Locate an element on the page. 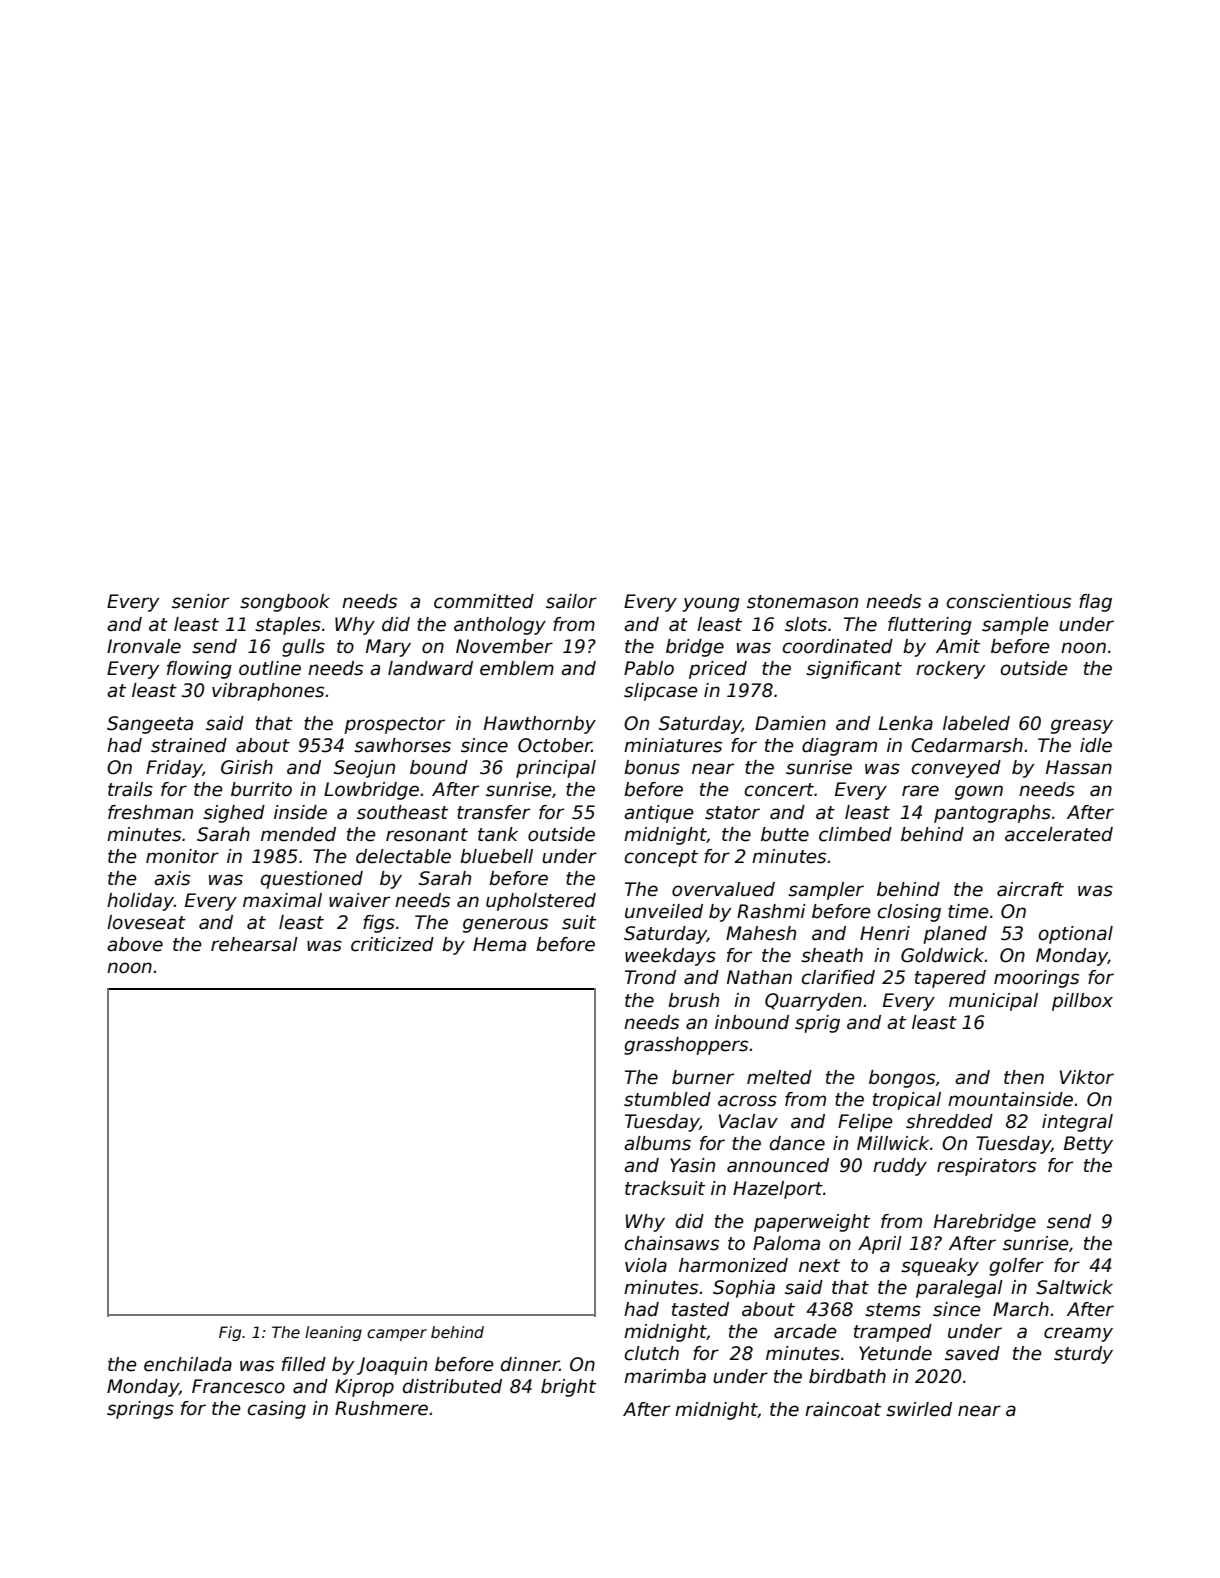 The width and height of the document is (1220, 1578). above is located at coordinates (135, 944).
